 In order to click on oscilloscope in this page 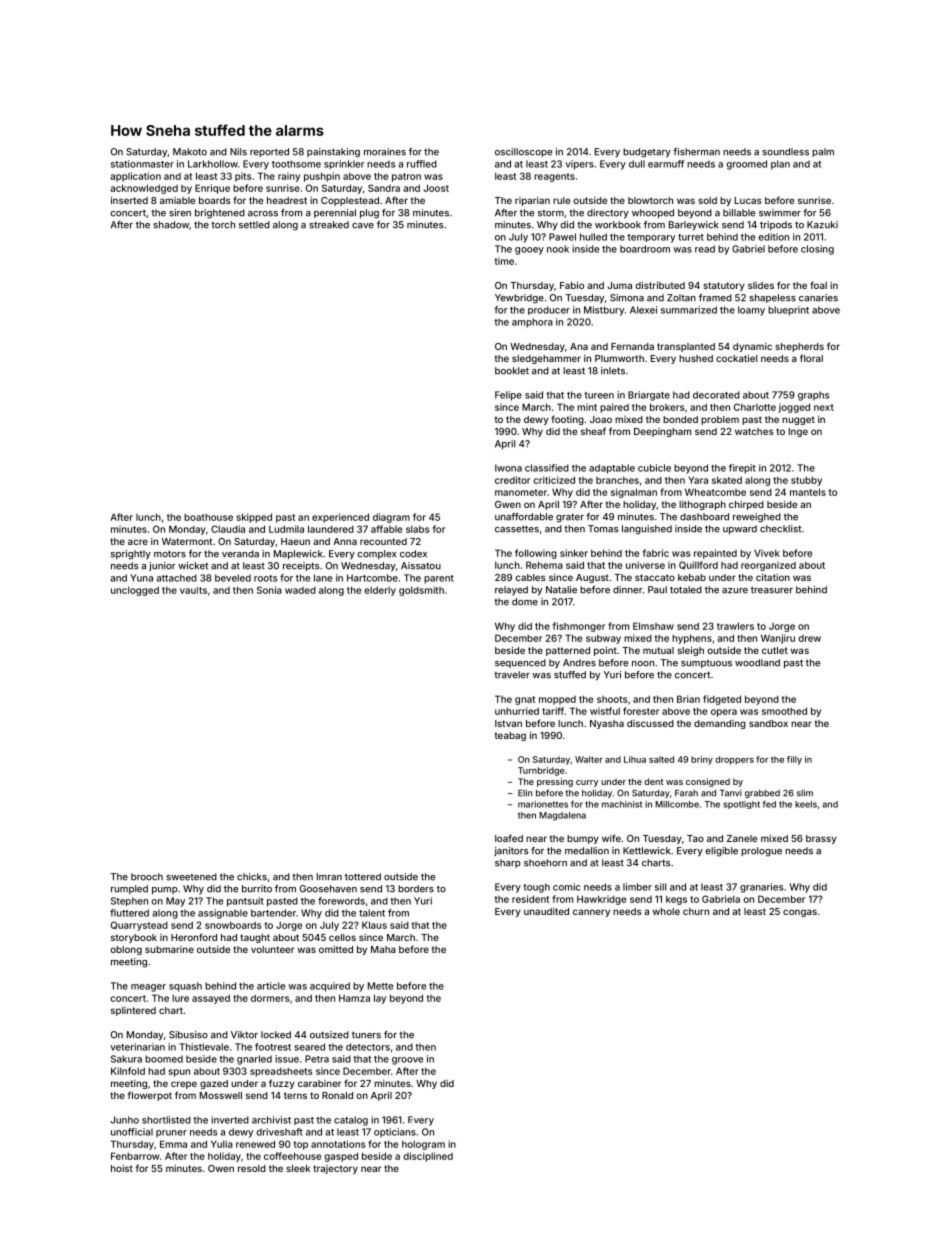, I will do `click(523, 152)`.
